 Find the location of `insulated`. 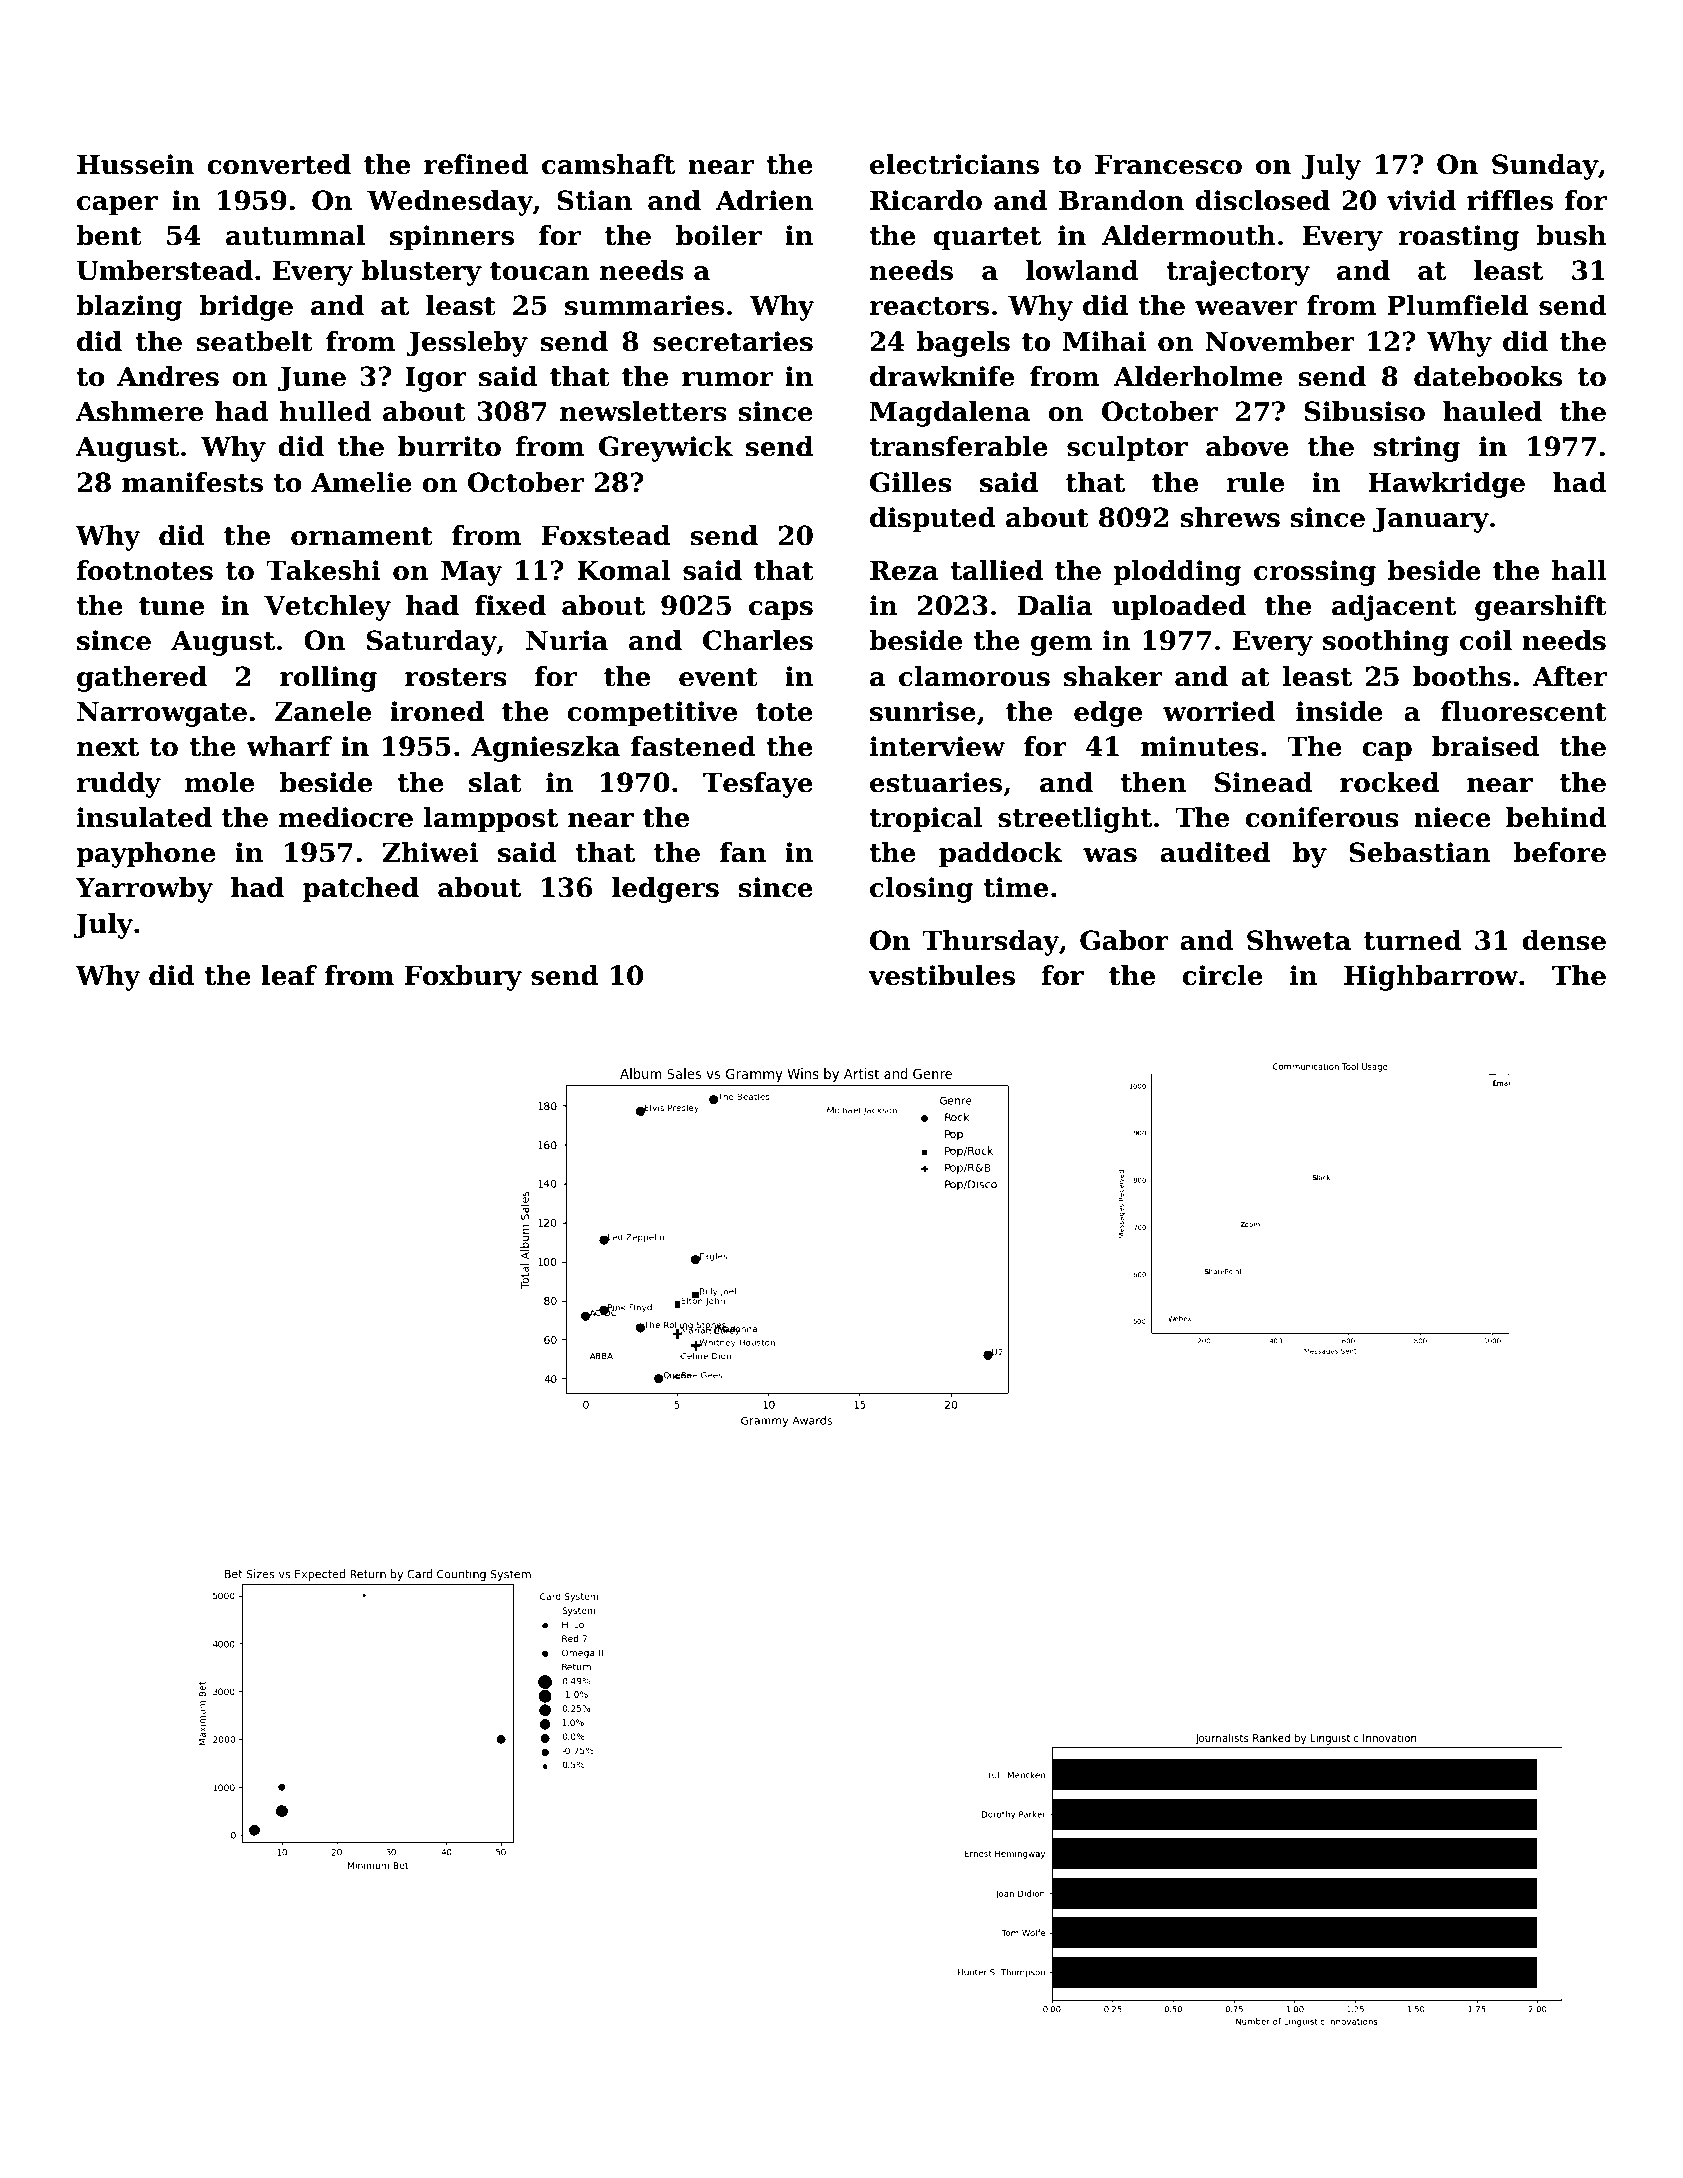

insulated is located at coordinates (144, 817).
